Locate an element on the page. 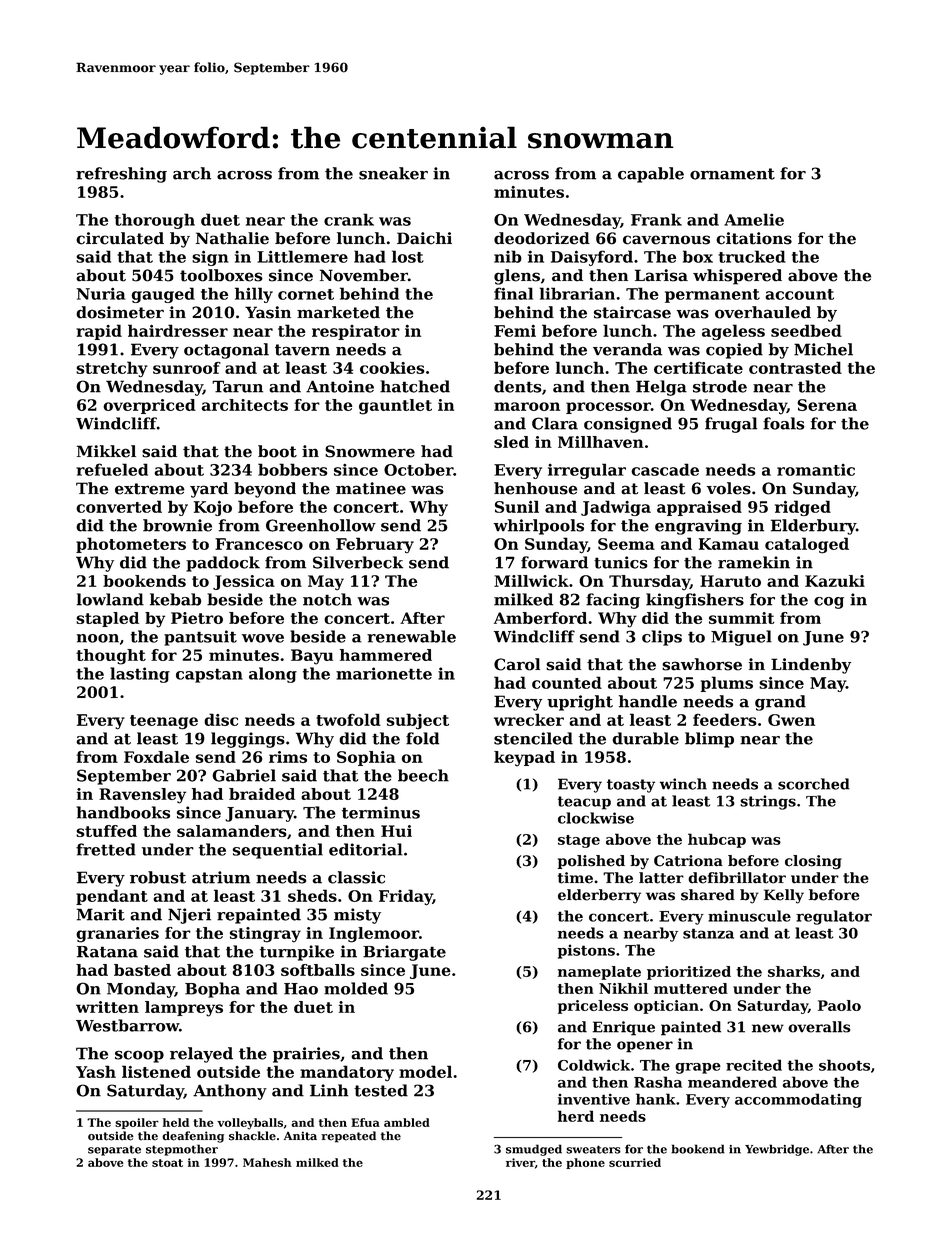 Image resolution: width=952 pixels, height=1233 pixels. account is located at coordinates (799, 294).
